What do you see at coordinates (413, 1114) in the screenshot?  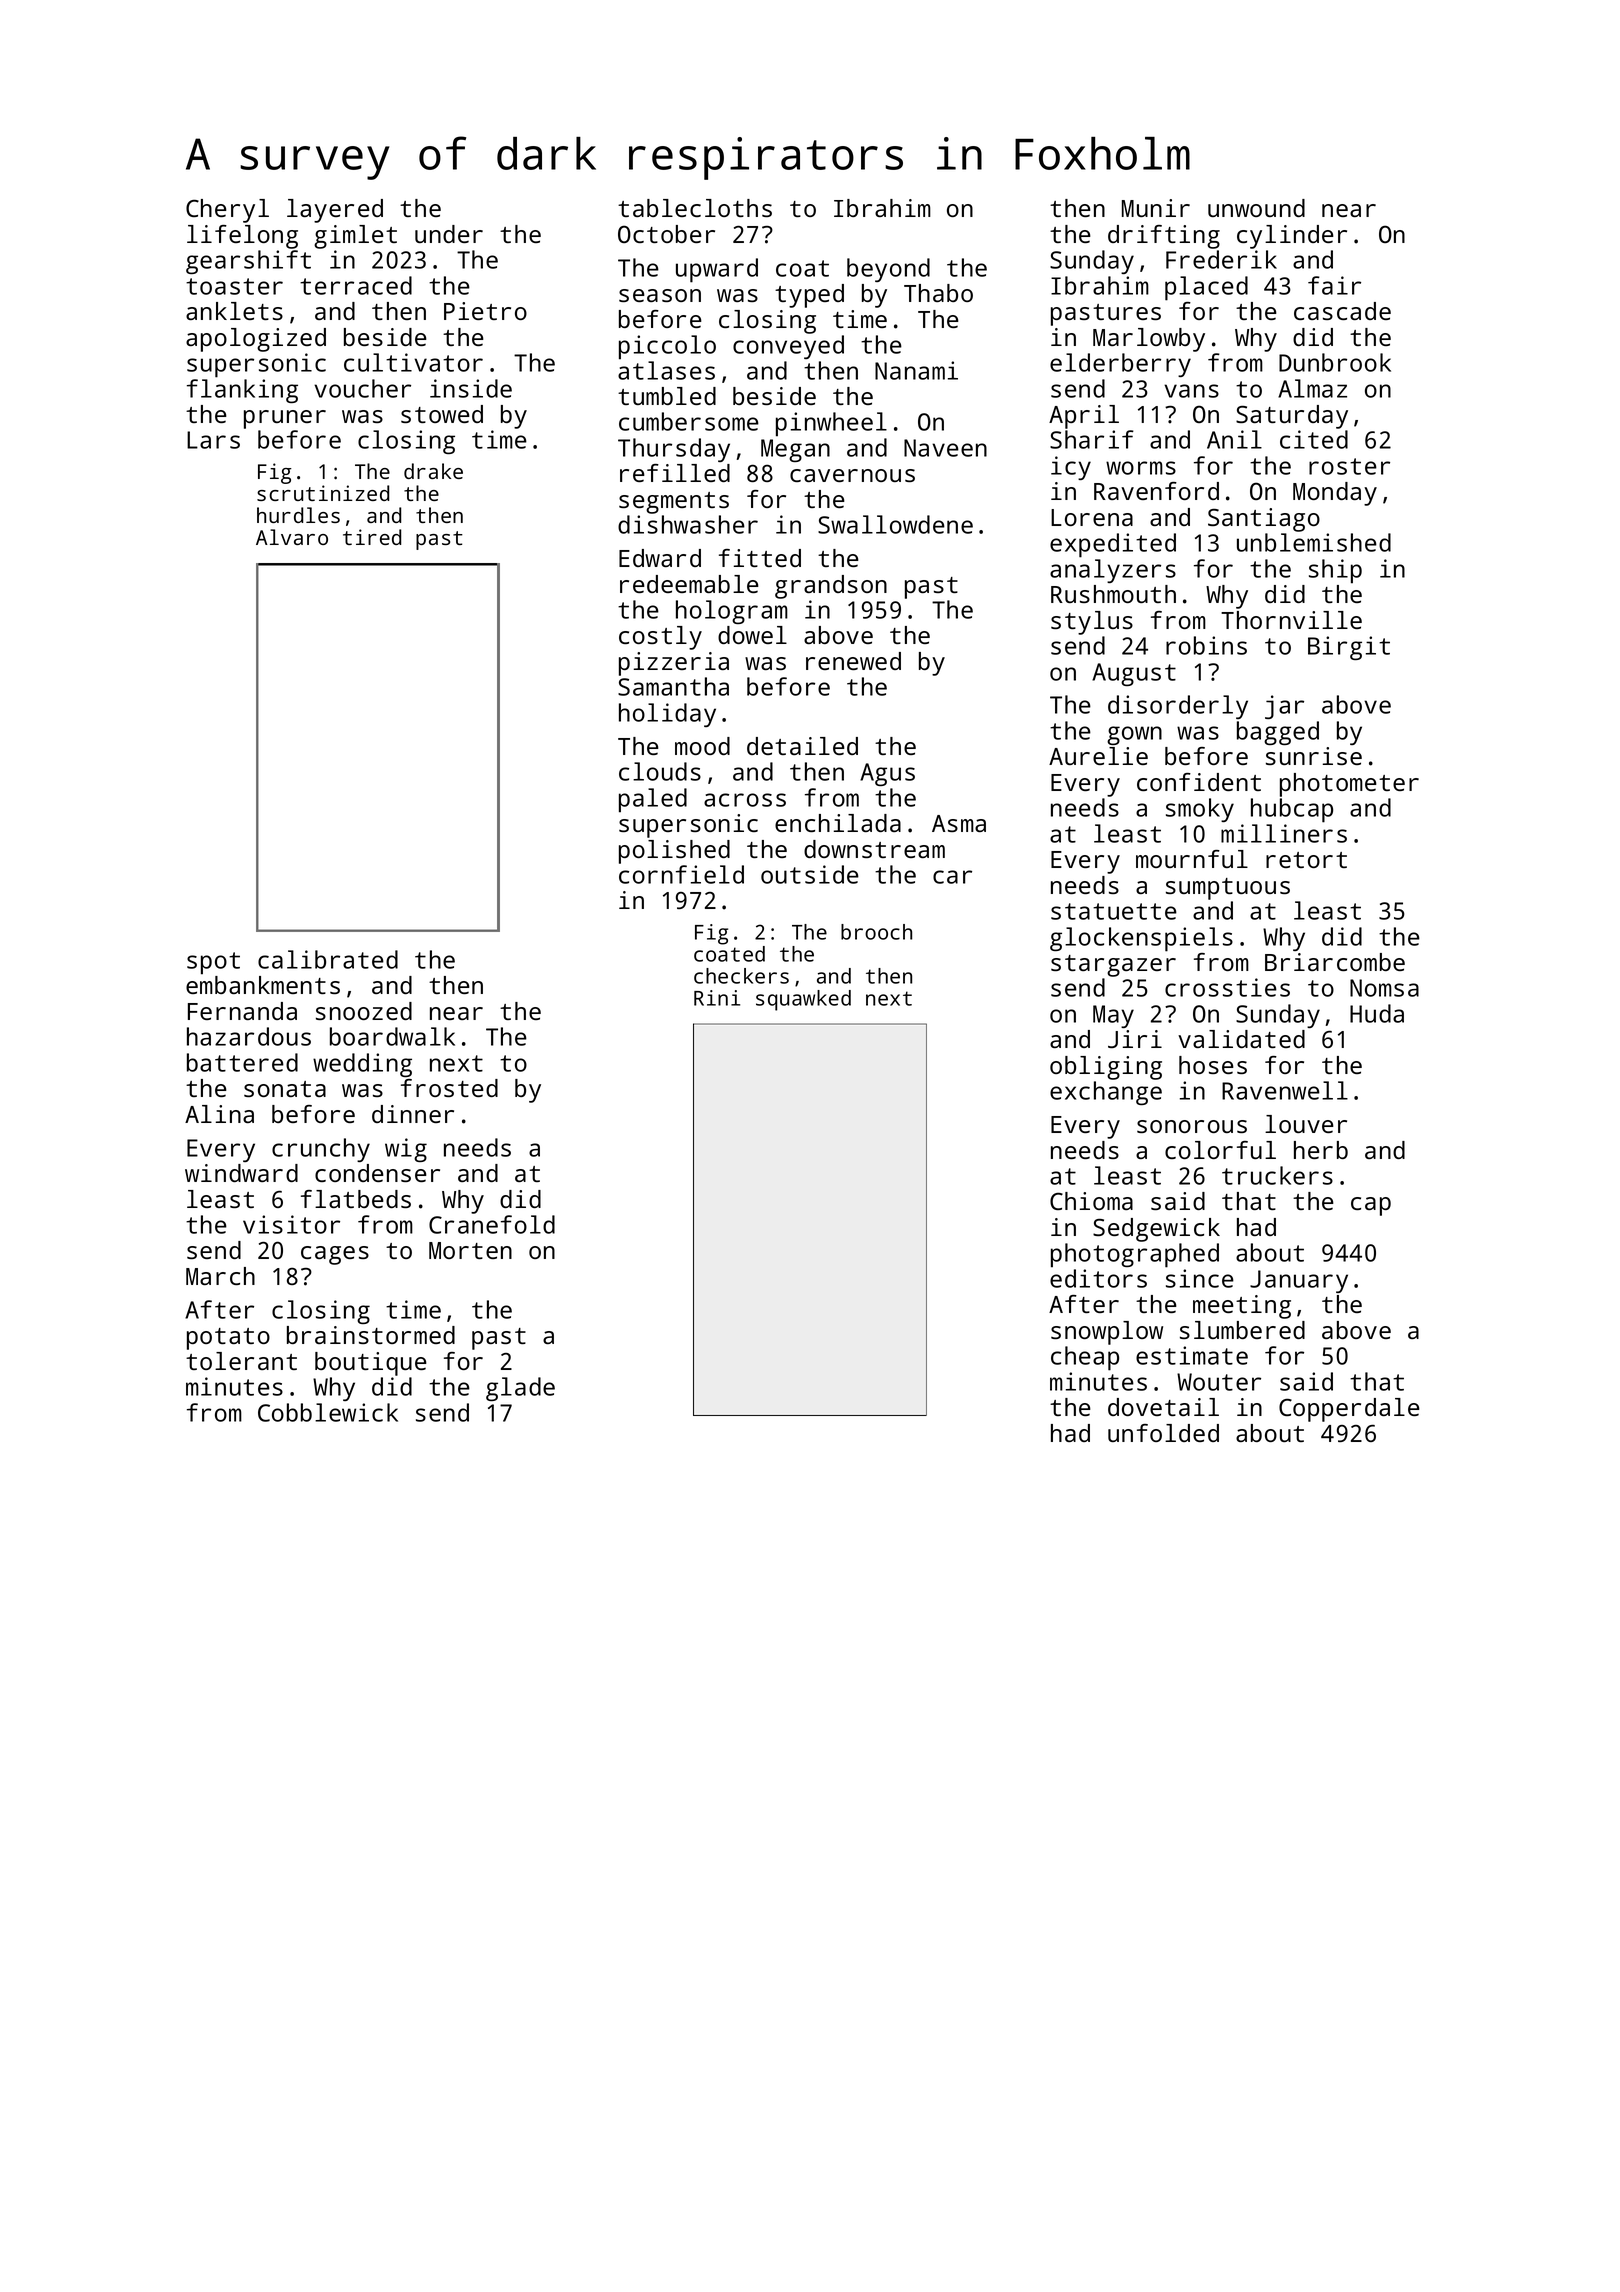 I see `dinner` at bounding box center [413, 1114].
